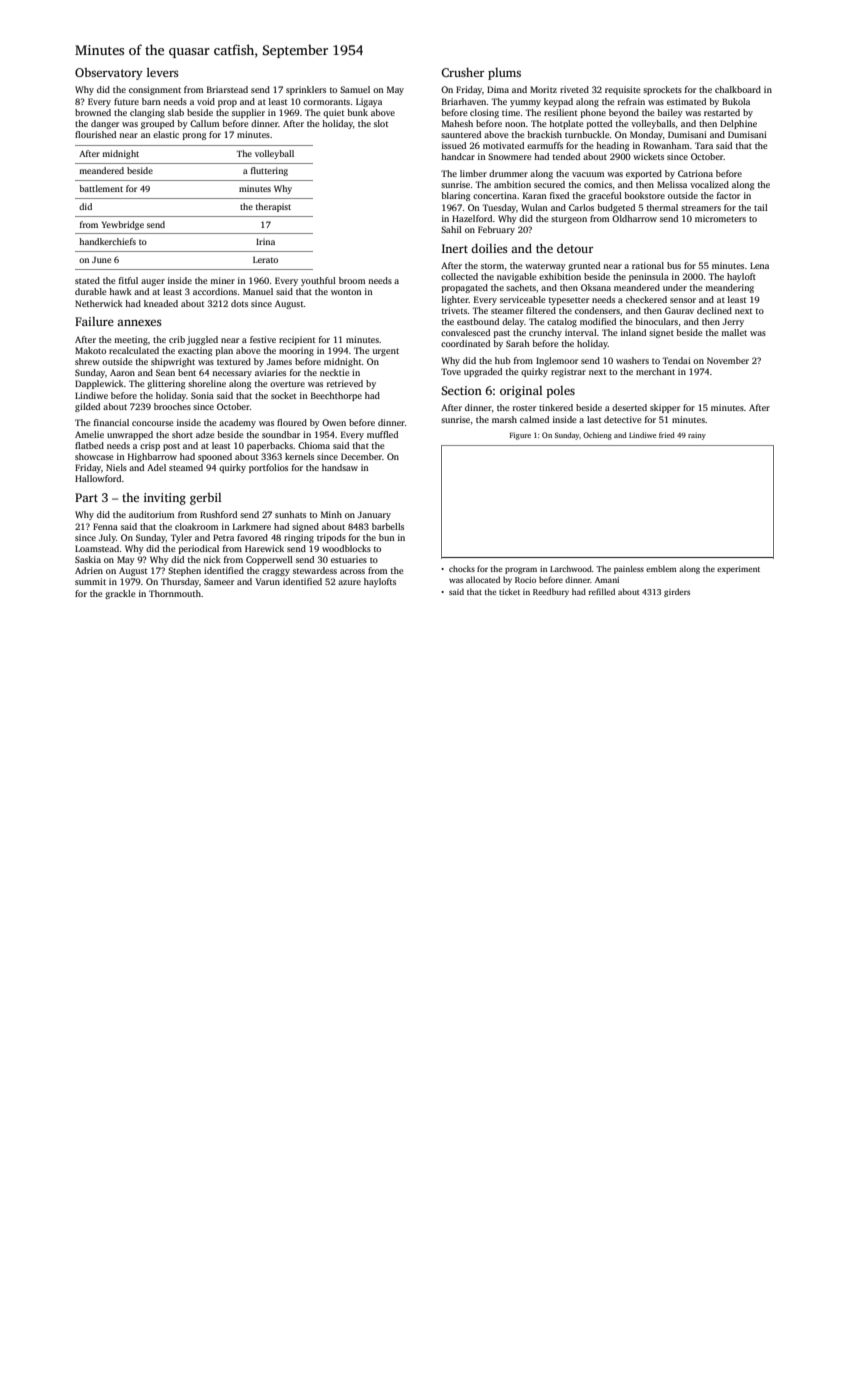  What do you see at coordinates (374, 515) in the image?
I see `January` at bounding box center [374, 515].
